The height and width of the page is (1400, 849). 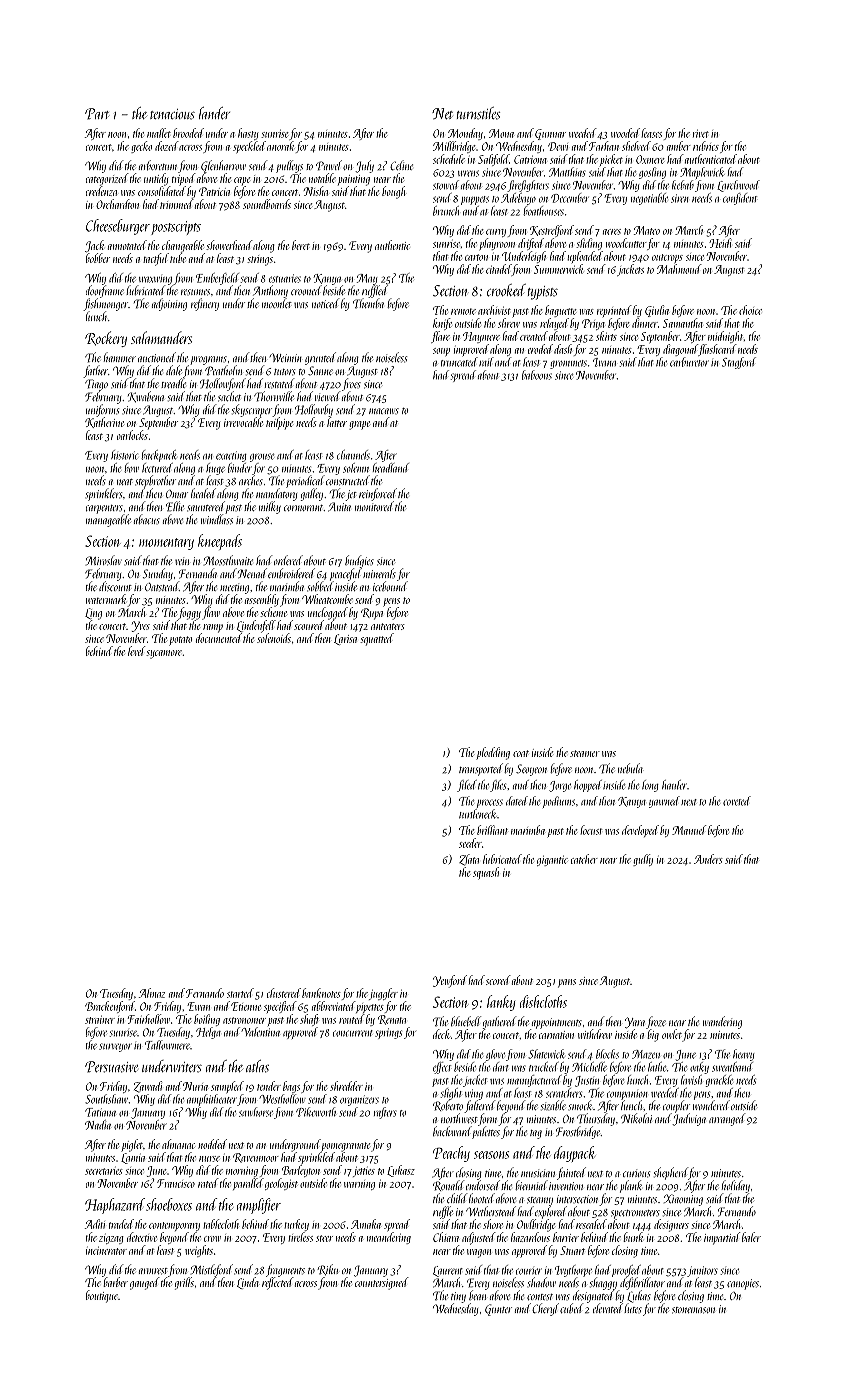 I want to click on catcher, so click(x=584, y=859).
